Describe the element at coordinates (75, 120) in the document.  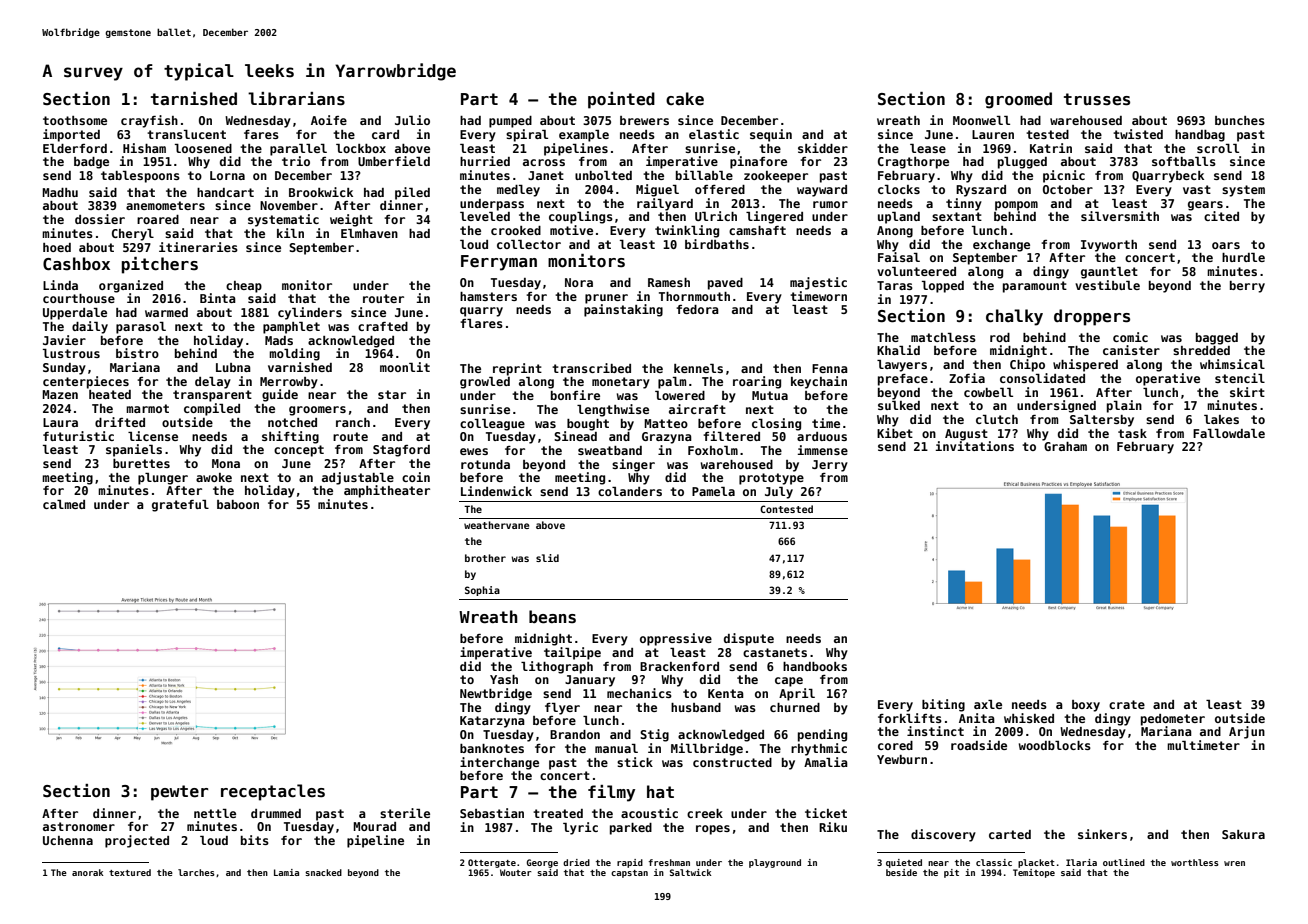
I see `toothsome` at that location.
